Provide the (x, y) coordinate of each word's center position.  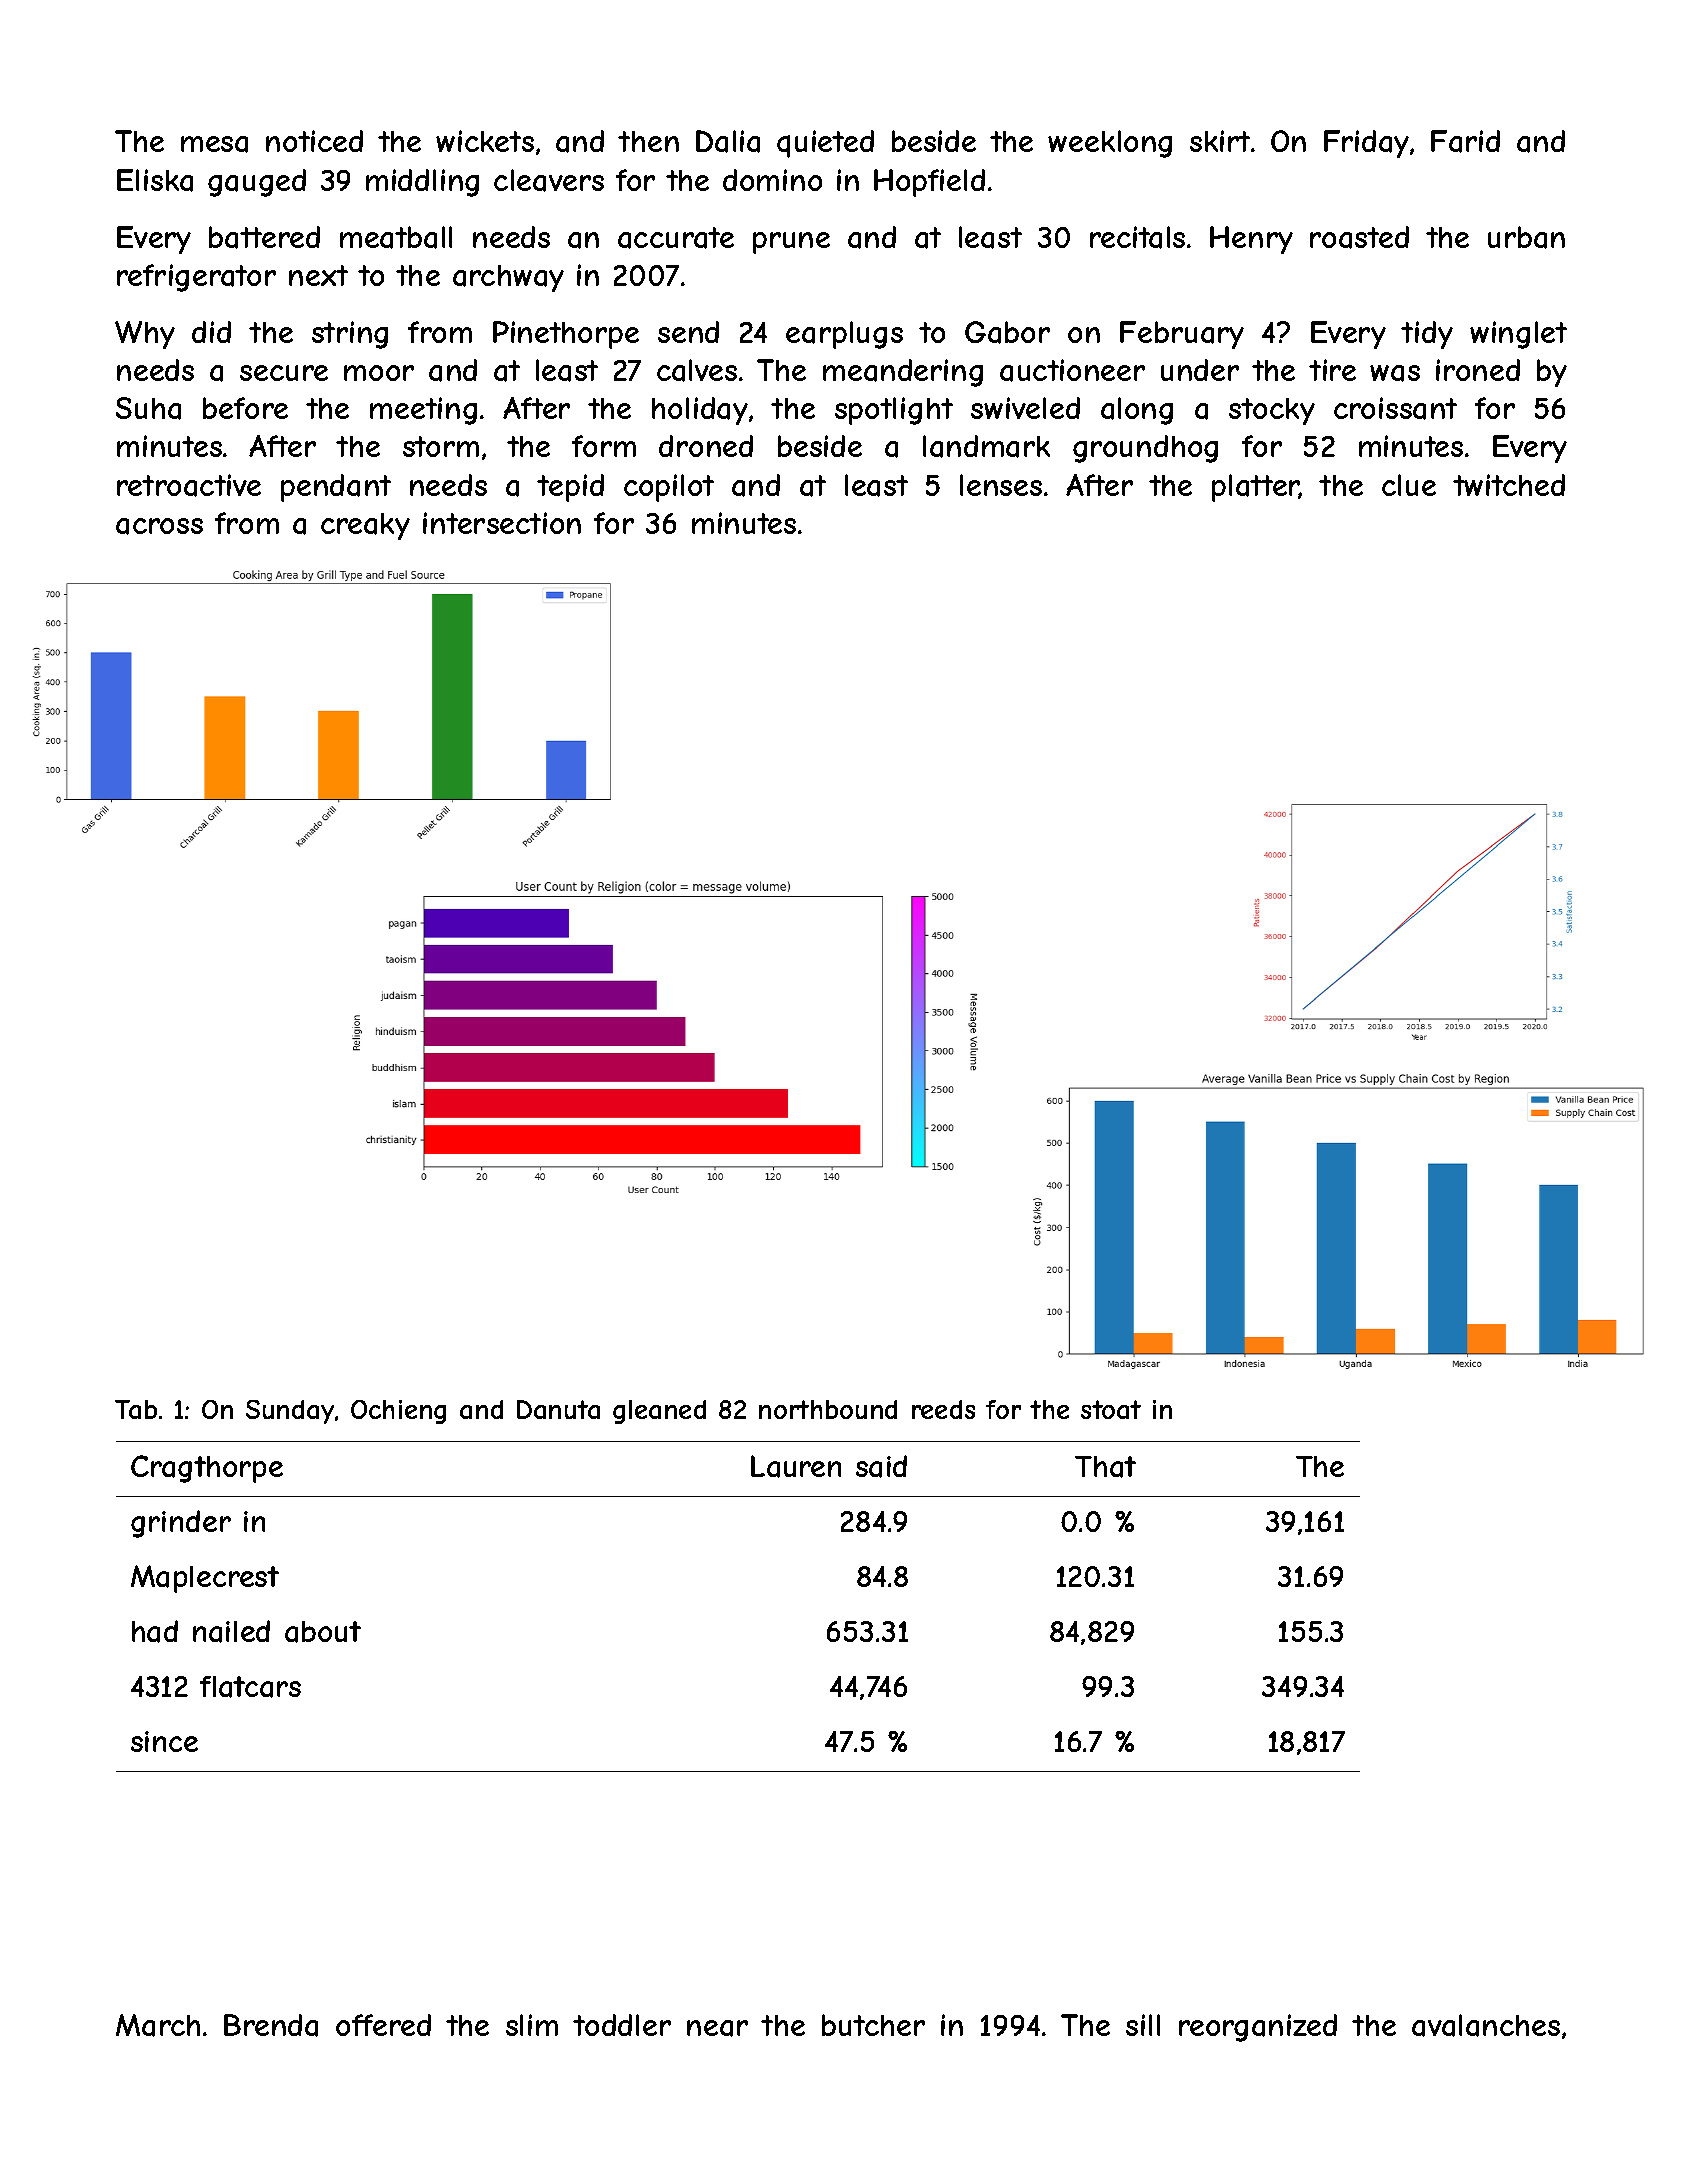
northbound (828, 1409)
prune (791, 243)
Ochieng (398, 1412)
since (164, 1741)
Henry (1251, 240)
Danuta (558, 1409)
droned (706, 446)
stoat (1111, 1409)
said (881, 1466)
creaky (365, 526)
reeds (943, 1409)
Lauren (796, 1466)
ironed (1478, 370)
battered (264, 237)
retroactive (189, 485)
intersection (502, 523)
